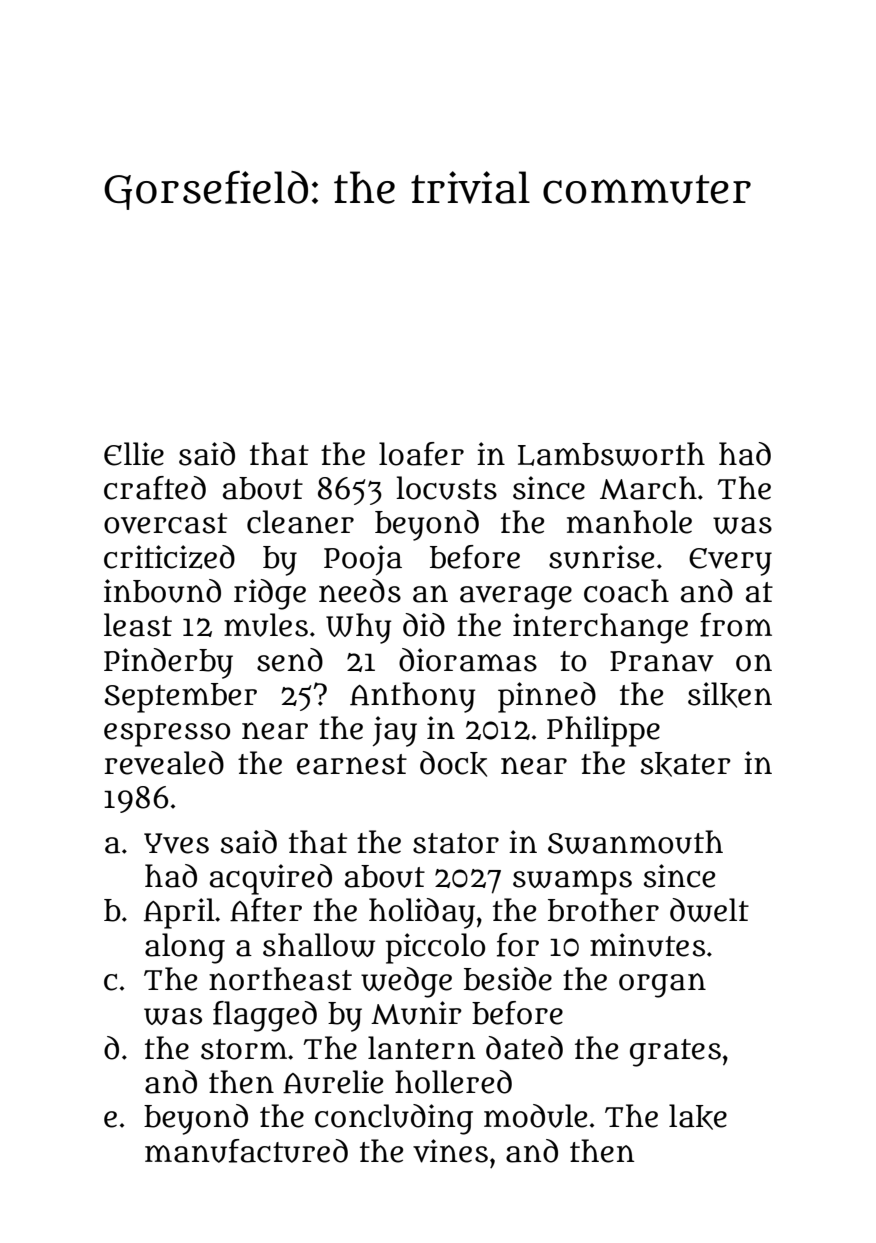  Describe the element at coordinates (352, 764) in the screenshot. I see `earnest` at that location.
